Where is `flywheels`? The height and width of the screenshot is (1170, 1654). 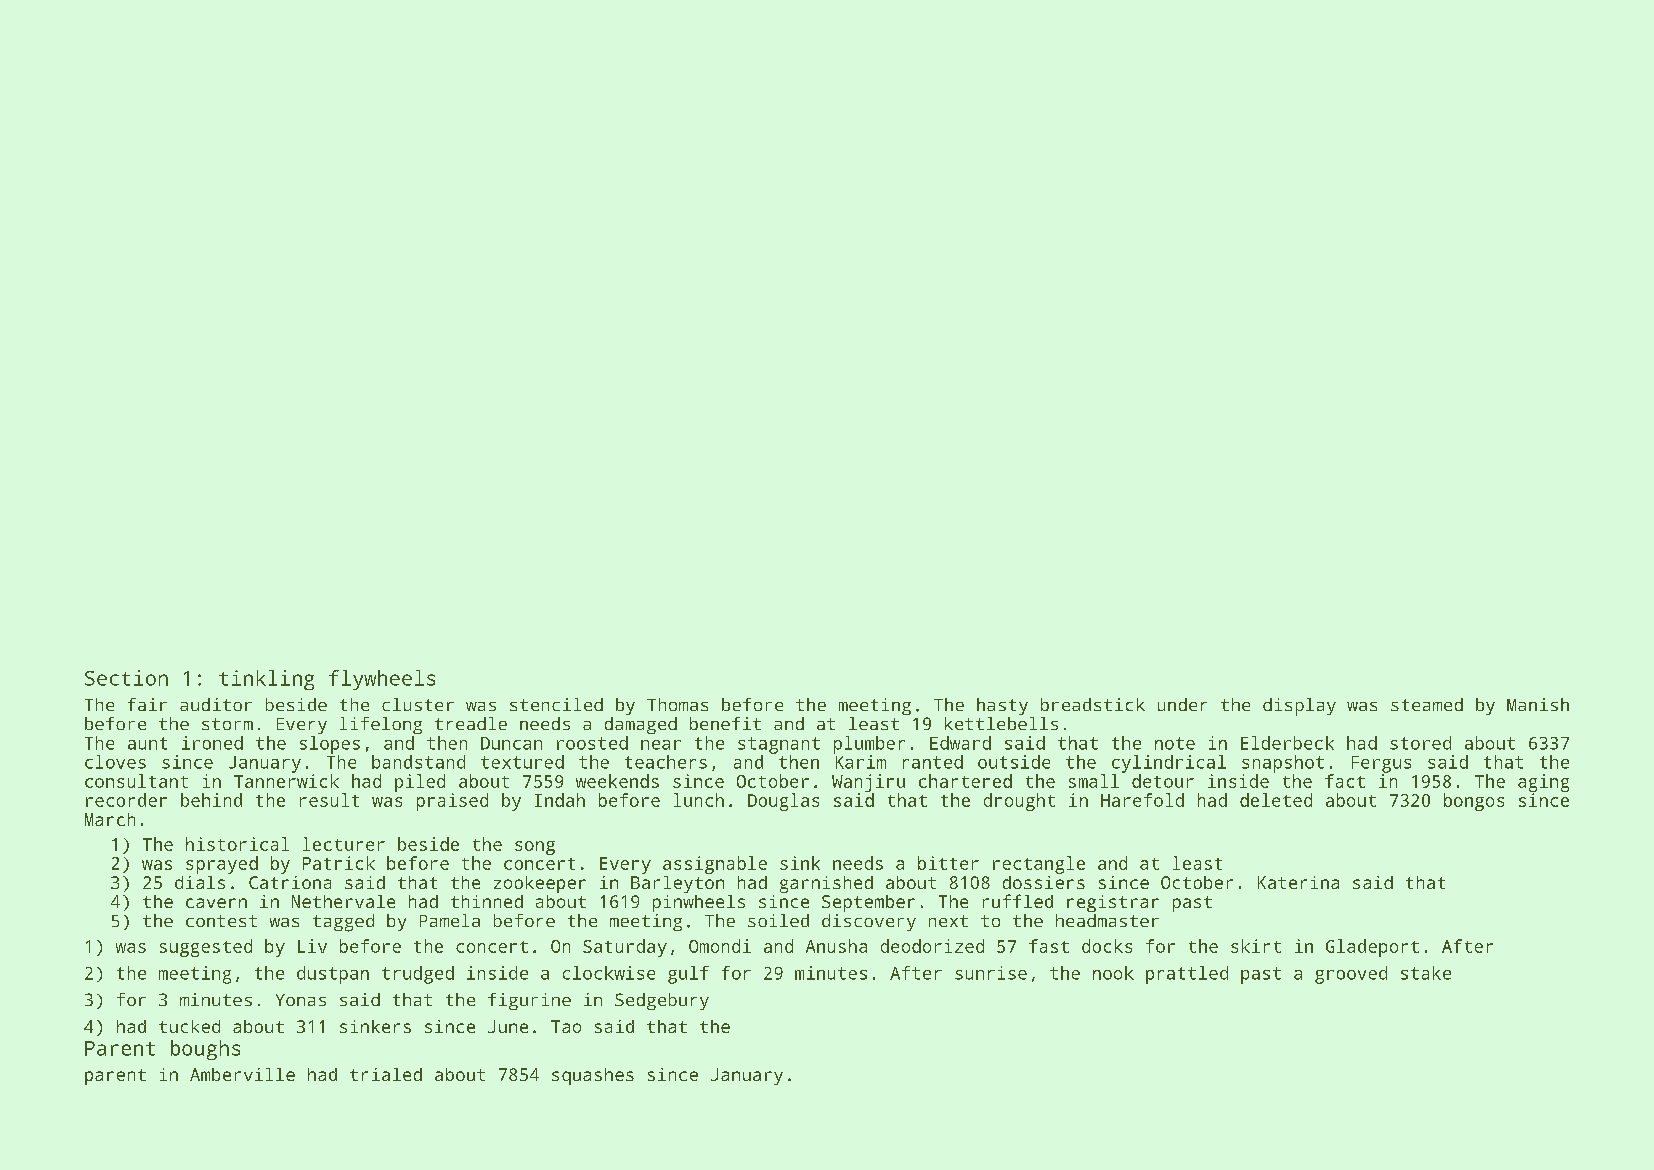 flywheels is located at coordinates (382, 680).
